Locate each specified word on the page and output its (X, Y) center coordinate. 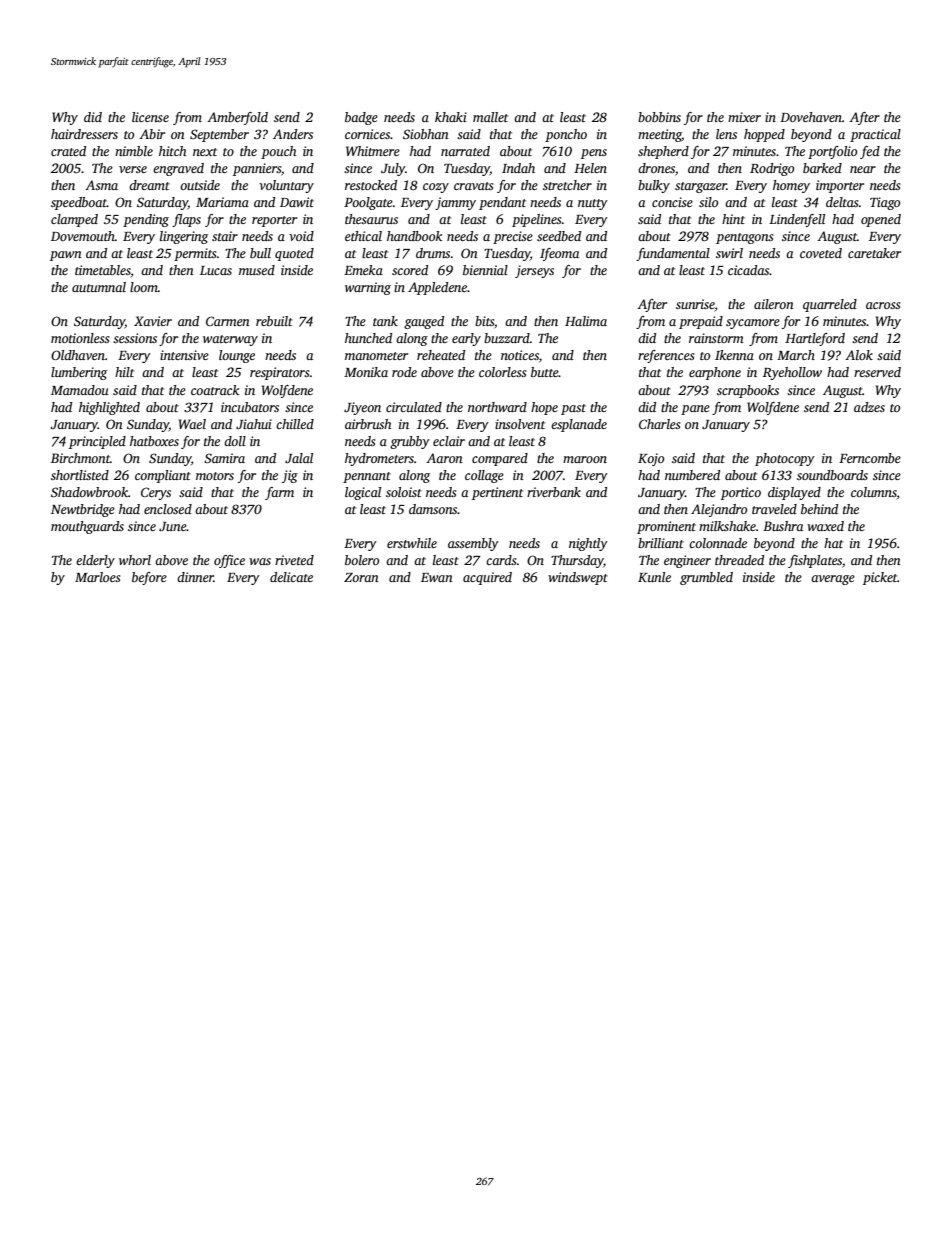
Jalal (299, 458)
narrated (465, 151)
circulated (414, 407)
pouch (279, 152)
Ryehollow (792, 373)
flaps (186, 220)
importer (840, 186)
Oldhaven (78, 355)
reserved (877, 372)
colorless (503, 372)
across (883, 305)
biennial (485, 270)
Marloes (98, 577)
